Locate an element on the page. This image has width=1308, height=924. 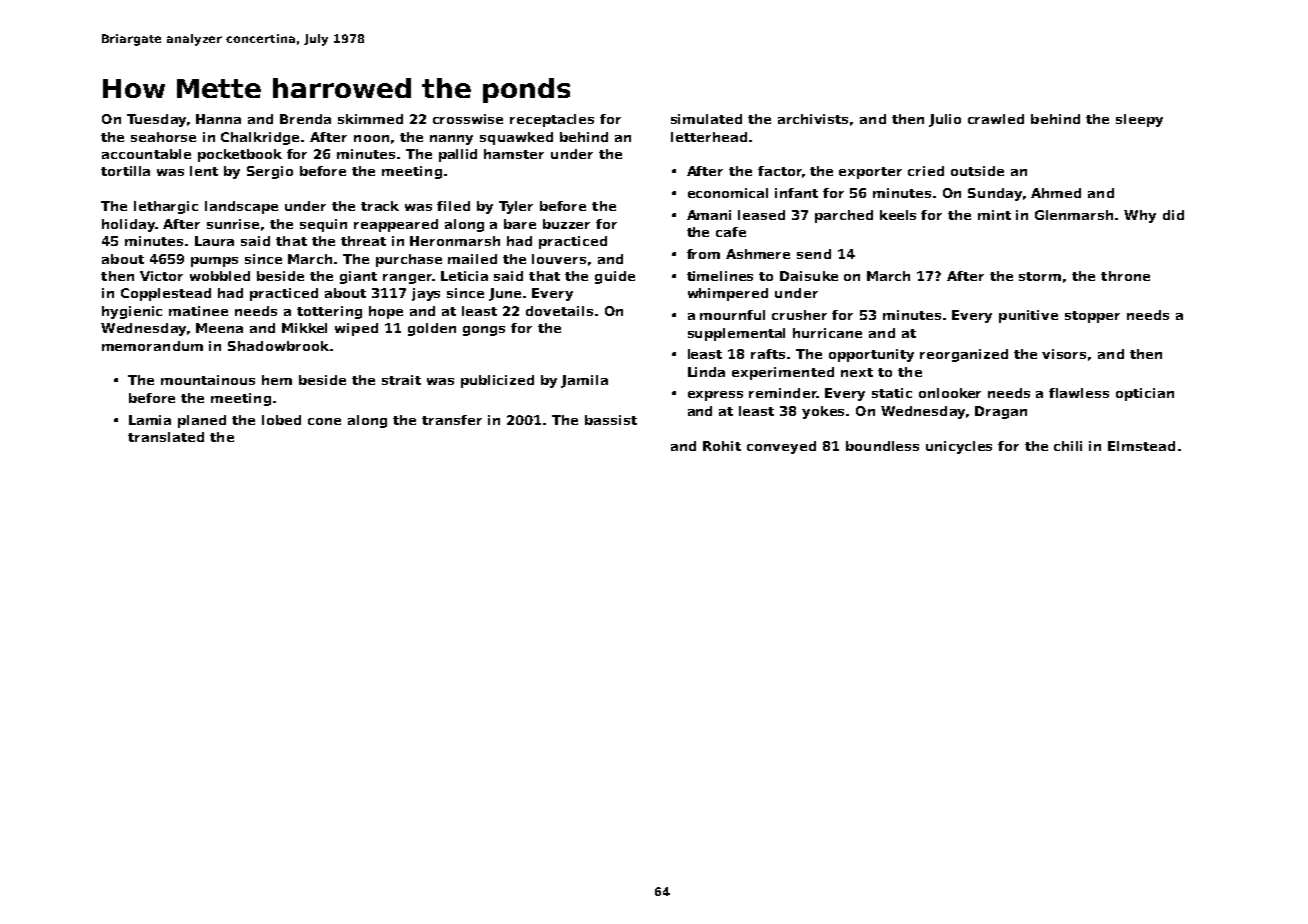
Jamila is located at coordinates (584, 381).
